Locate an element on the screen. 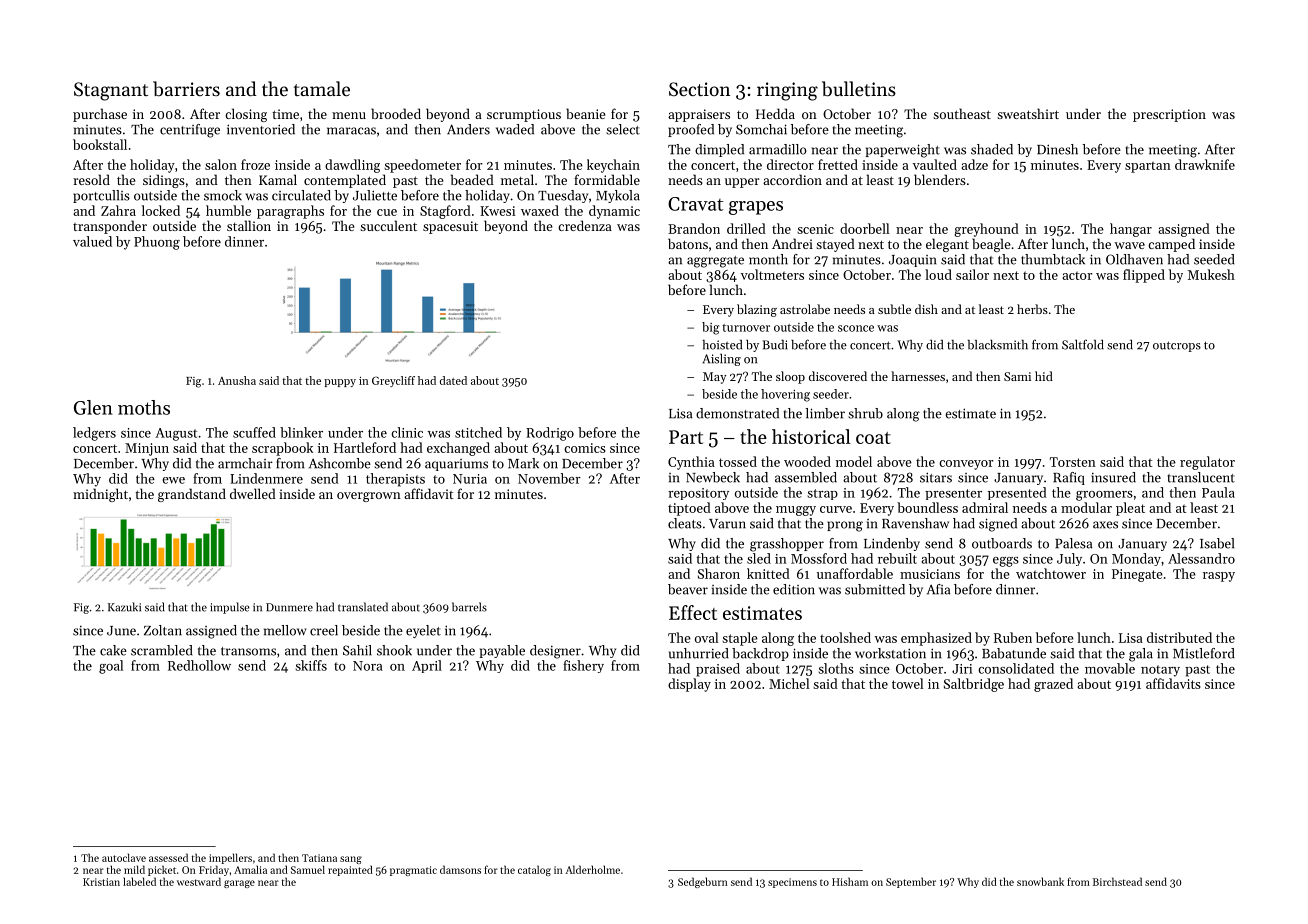 The image size is (1308, 924). cleats is located at coordinates (685, 523).
